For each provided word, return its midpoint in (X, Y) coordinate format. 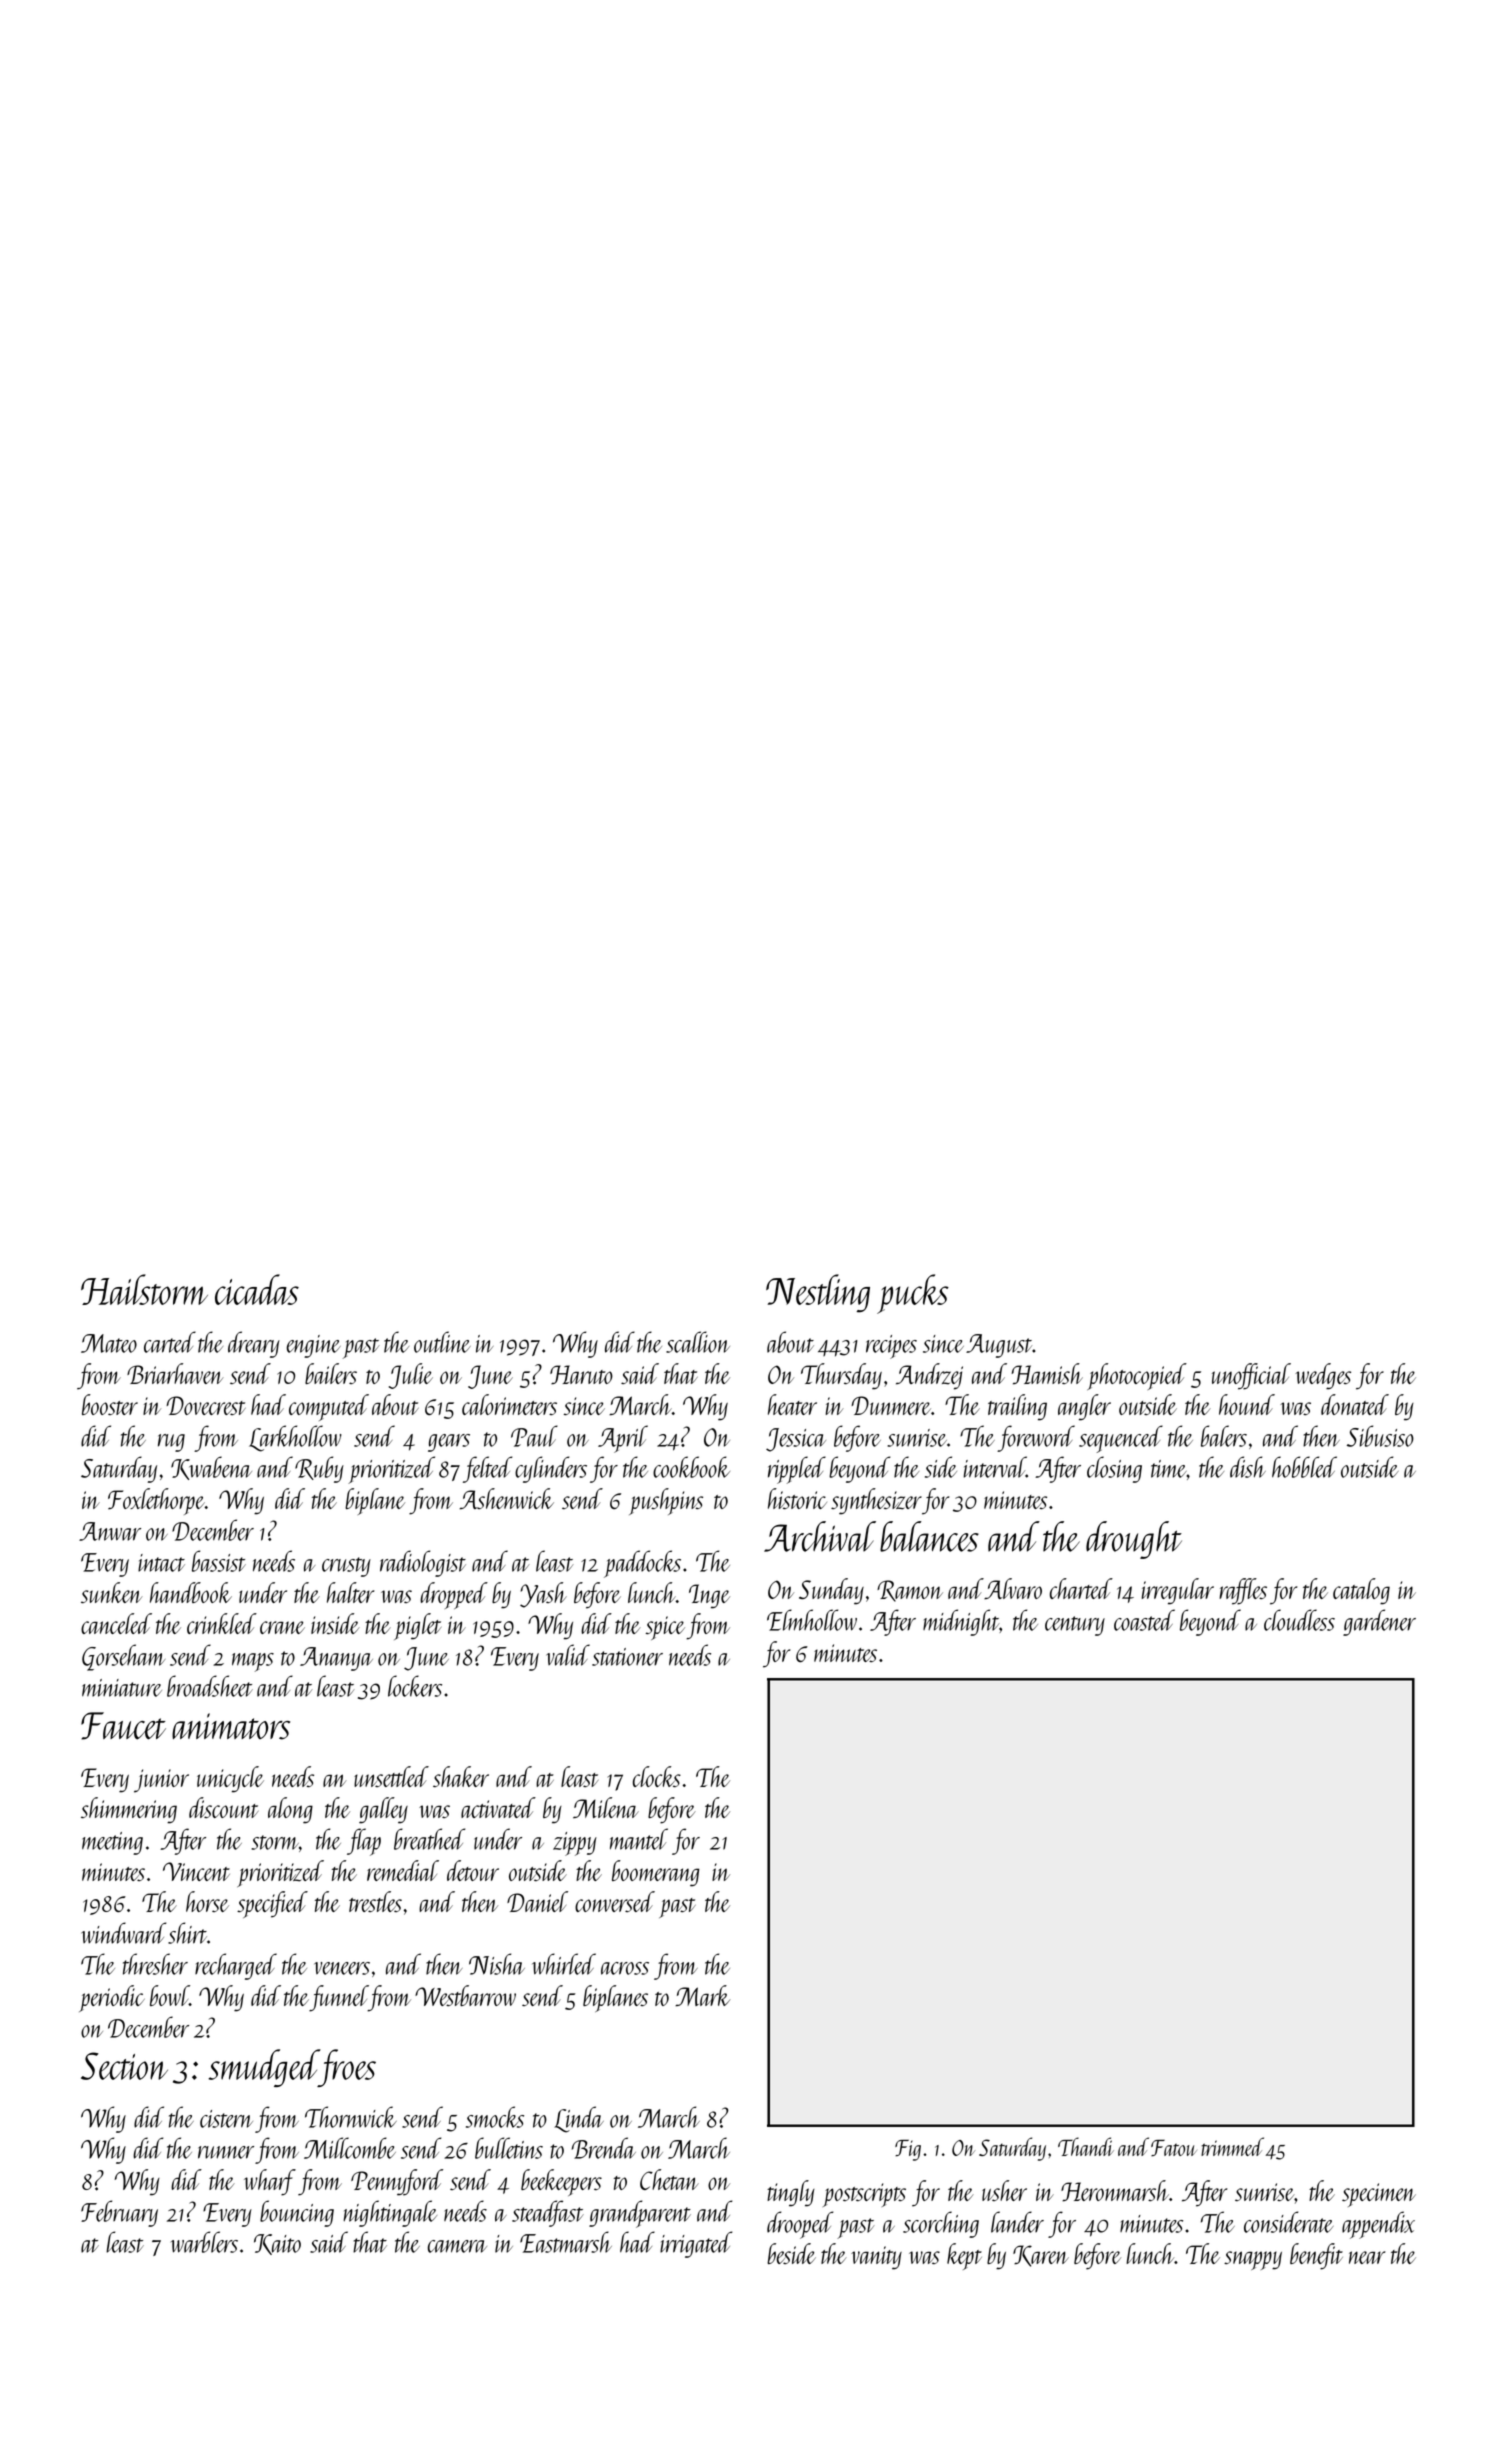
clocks (657, 1776)
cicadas (257, 1289)
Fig (908, 2150)
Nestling (818, 1293)
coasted (1144, 1620)
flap (364, 1842)
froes (347, 2068)
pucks (913, 1294)
